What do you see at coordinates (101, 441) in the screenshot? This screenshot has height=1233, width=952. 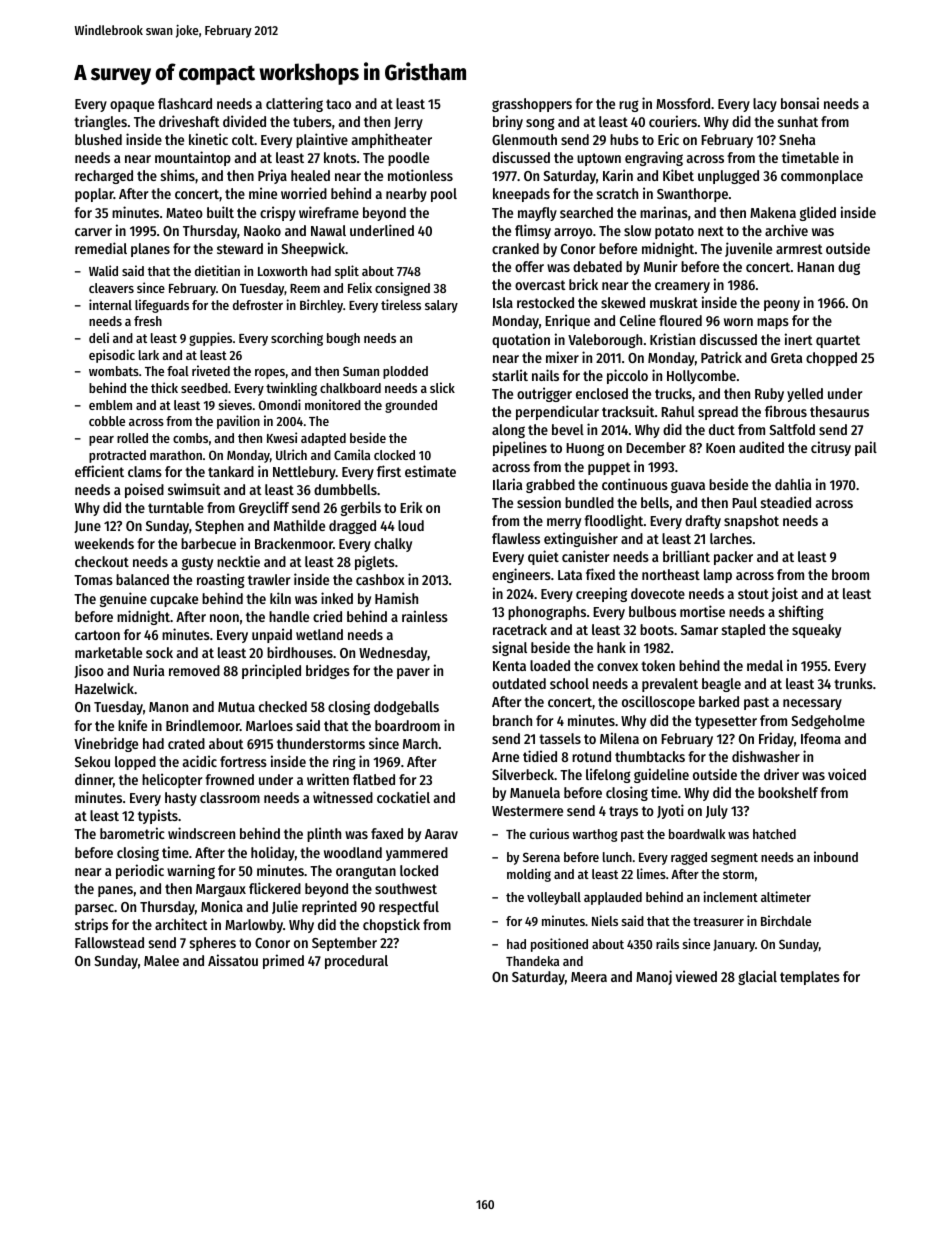 I see `pear` at bounding box center [101, 441].
